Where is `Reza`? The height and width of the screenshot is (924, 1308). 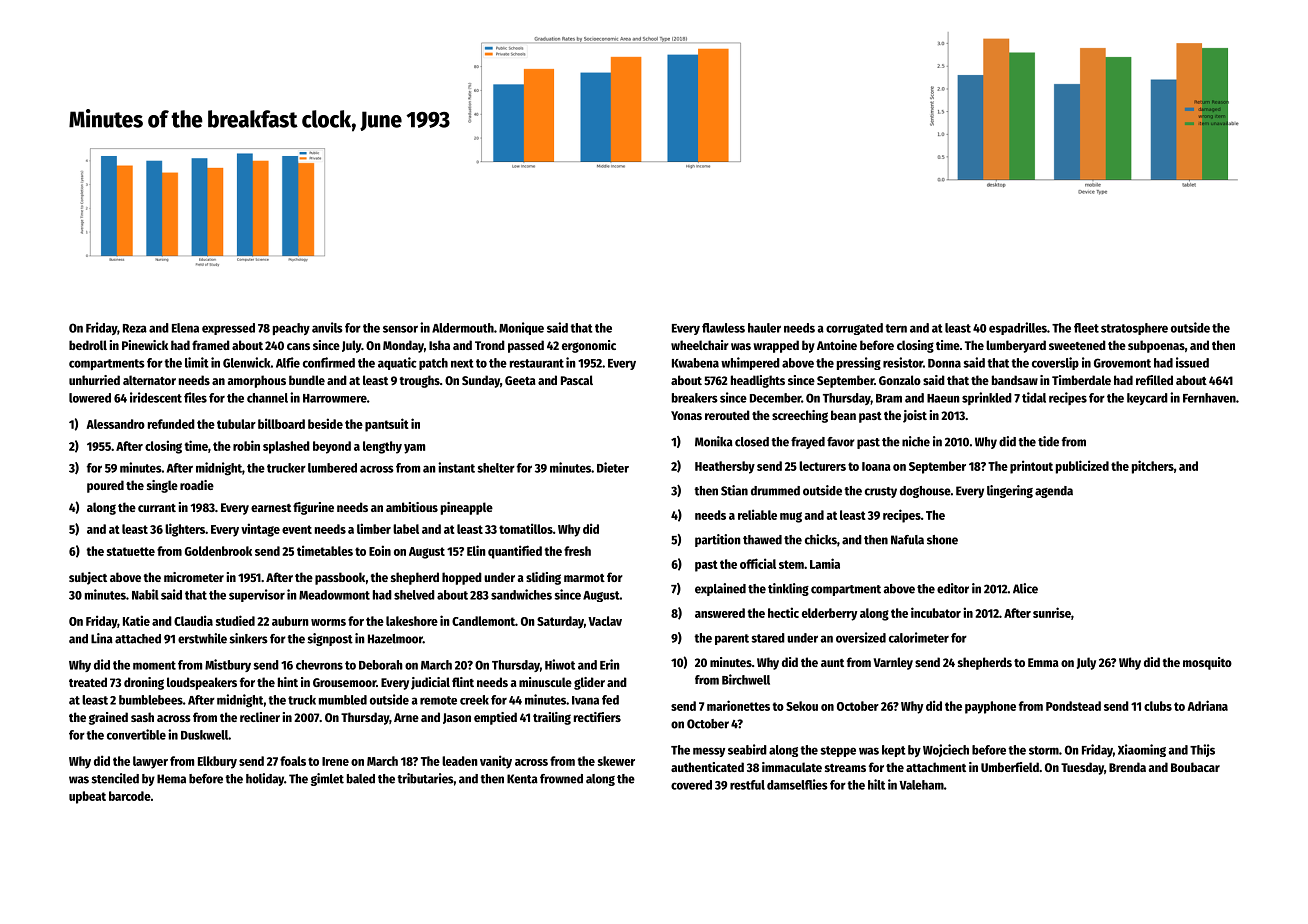
Reza is located at coordinates (135, 328).
